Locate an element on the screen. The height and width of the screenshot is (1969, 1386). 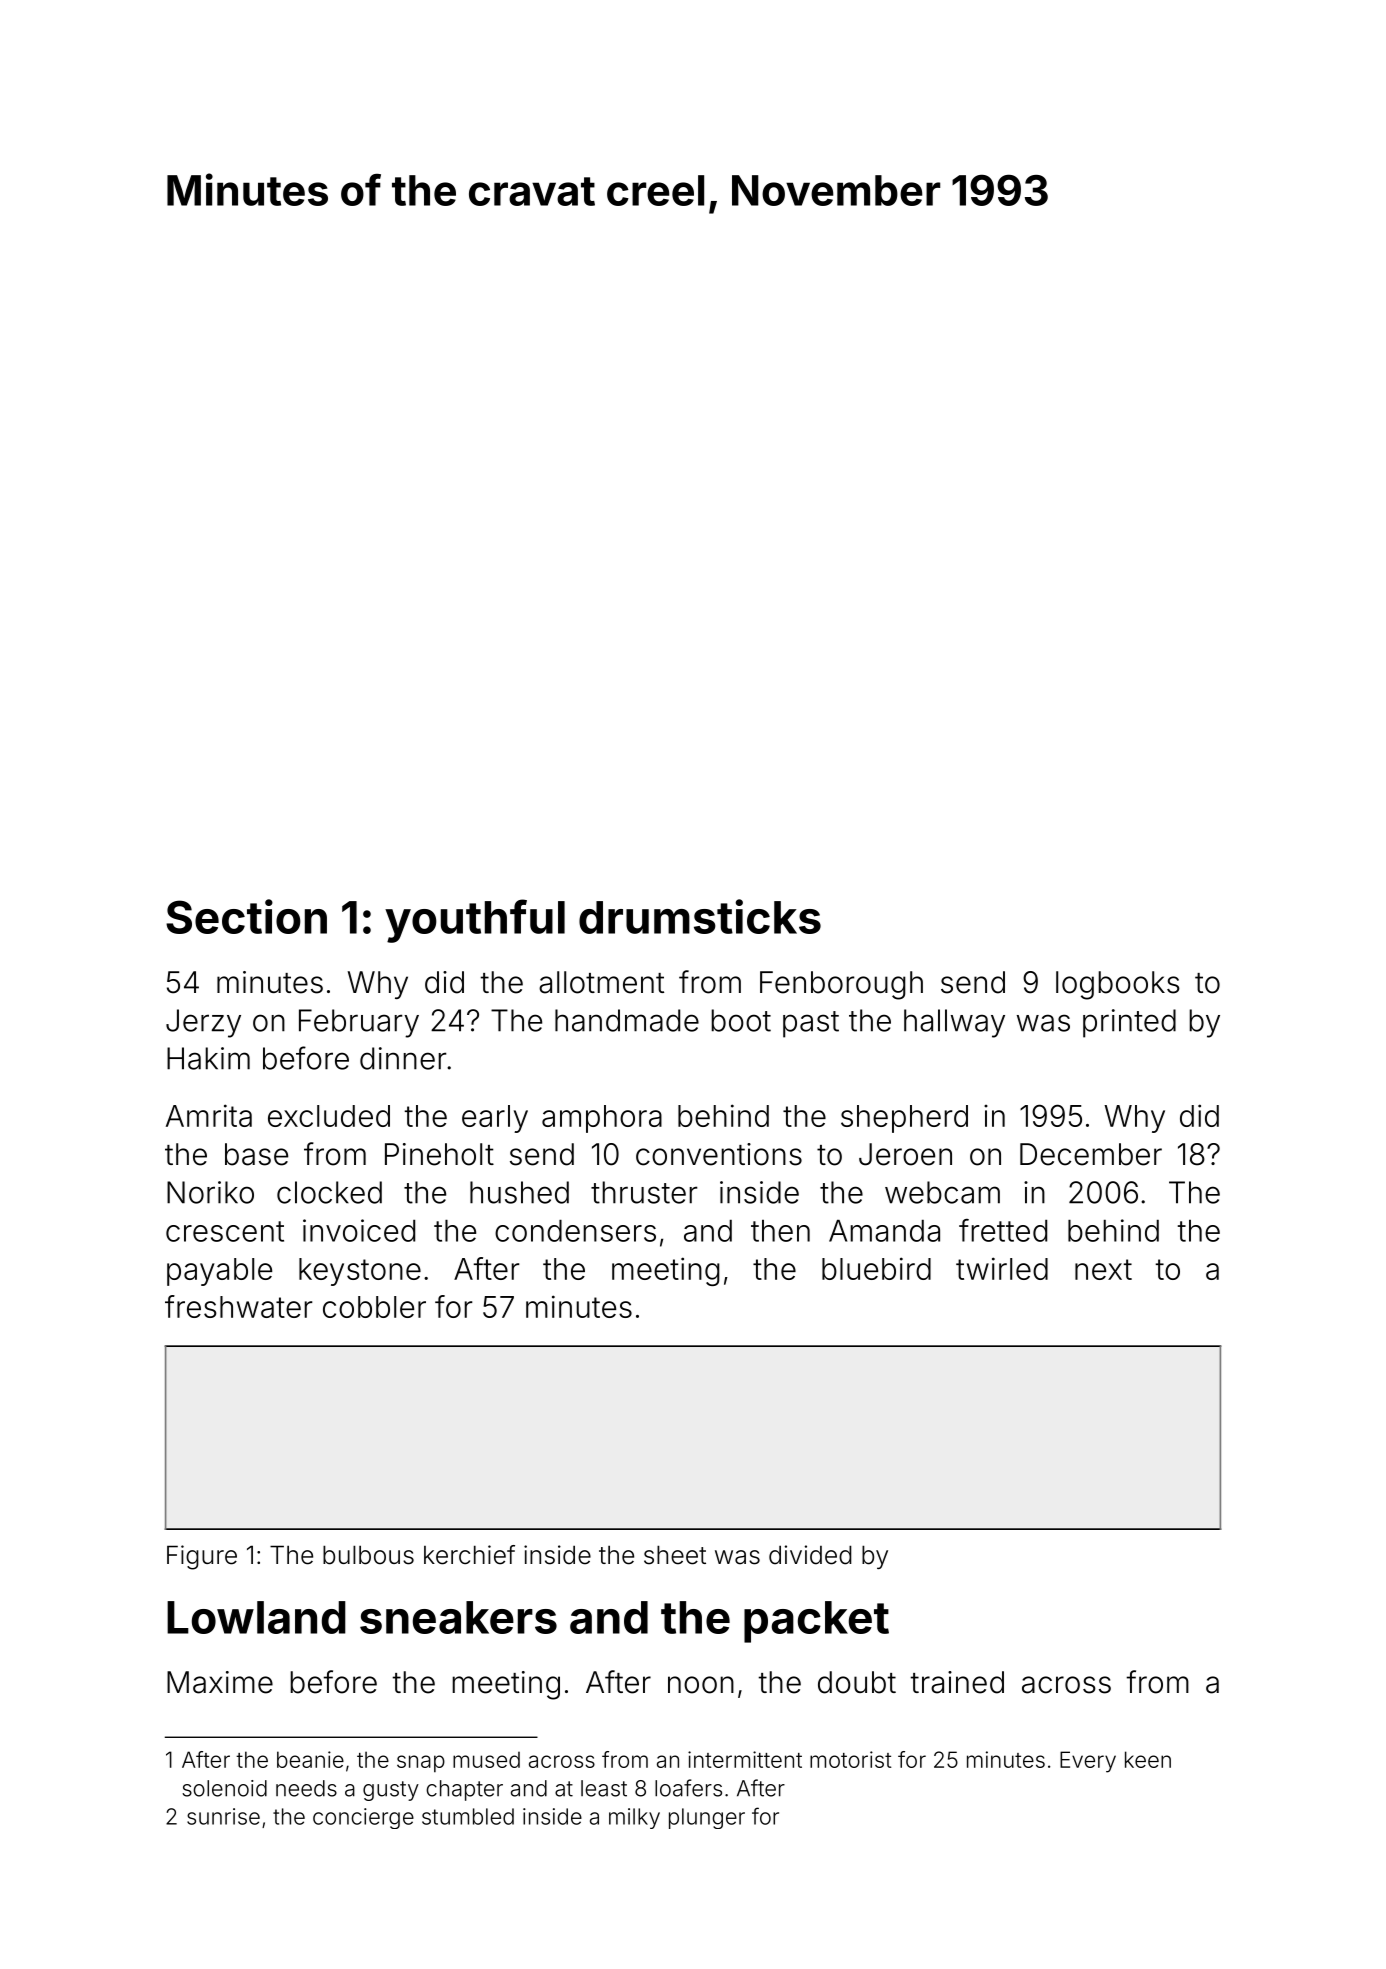
freshwater is located at coordinates (239, 1306).
